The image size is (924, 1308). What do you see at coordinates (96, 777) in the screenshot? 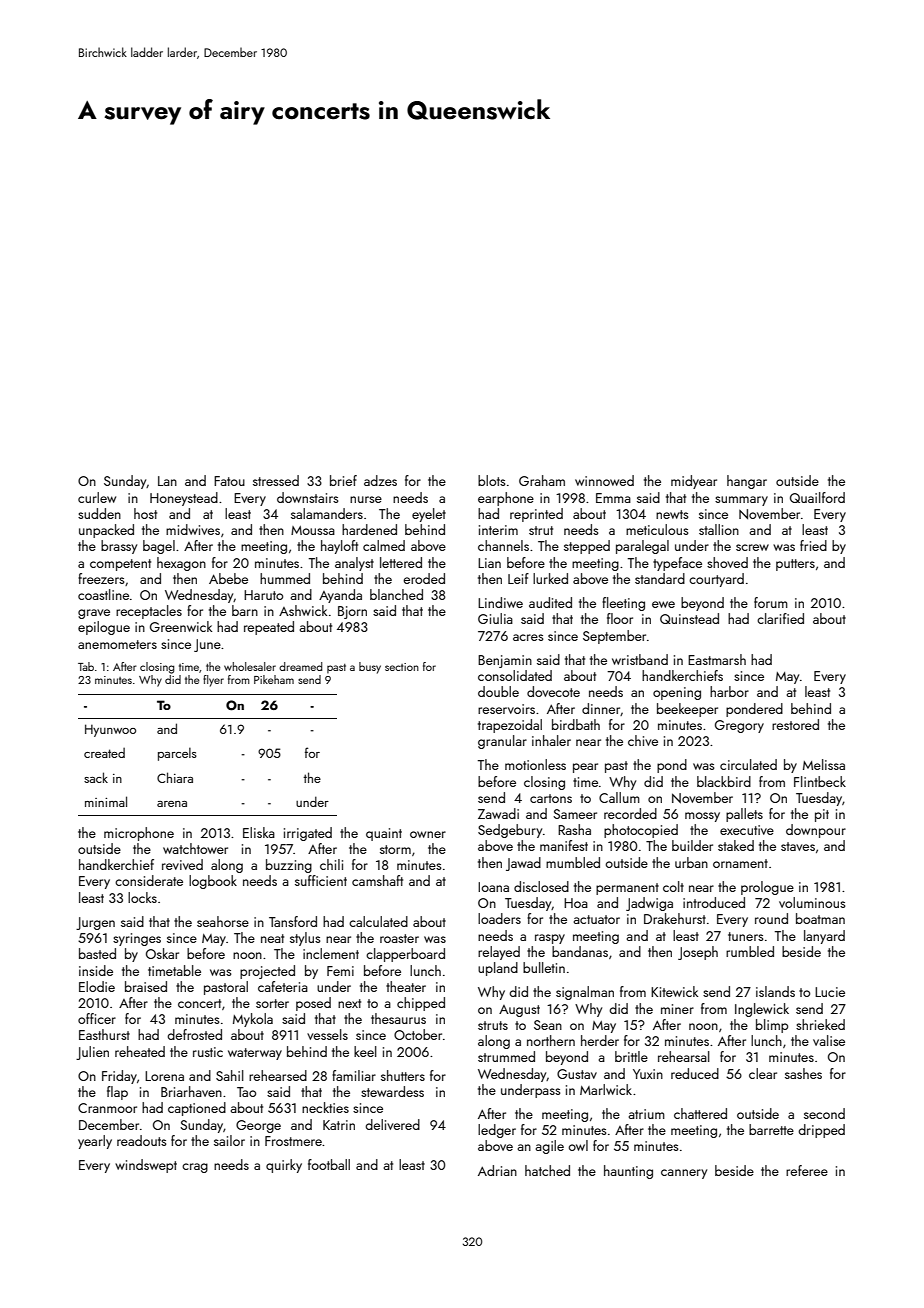
I see `sack` at bounding box center [96, 777].
